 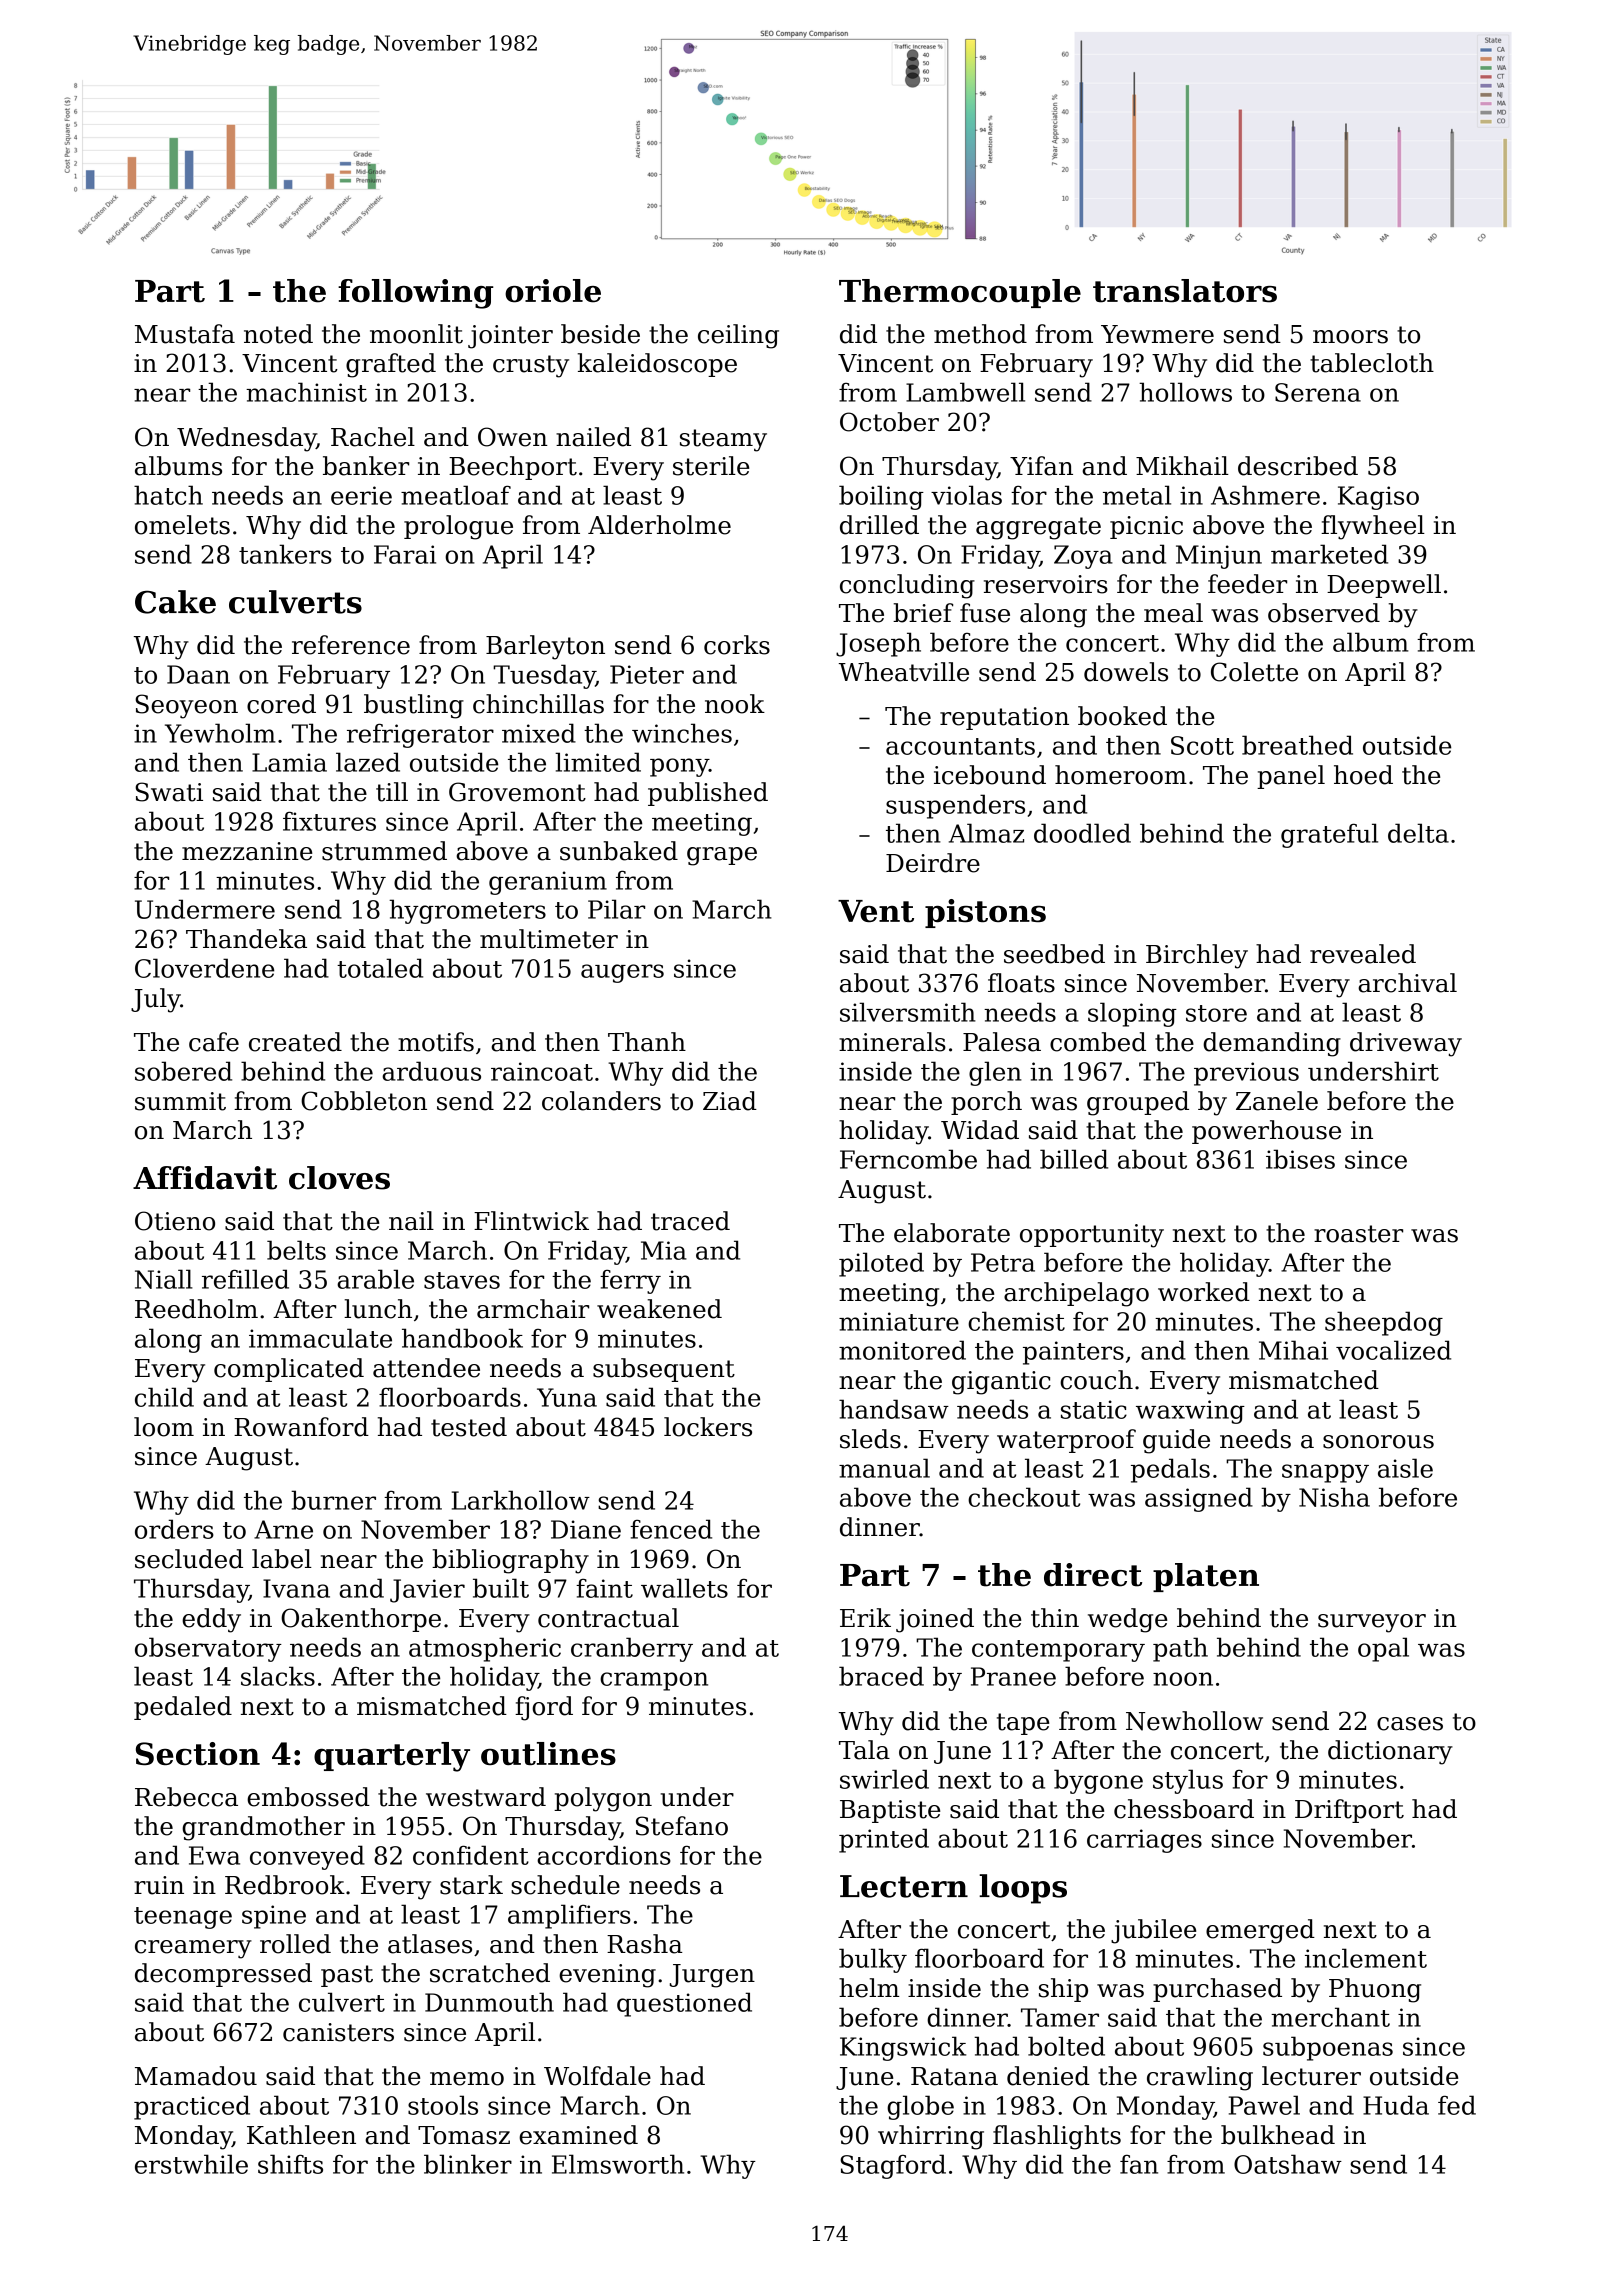 I want to click on Ashmere, so click(x=1265, y=495).
